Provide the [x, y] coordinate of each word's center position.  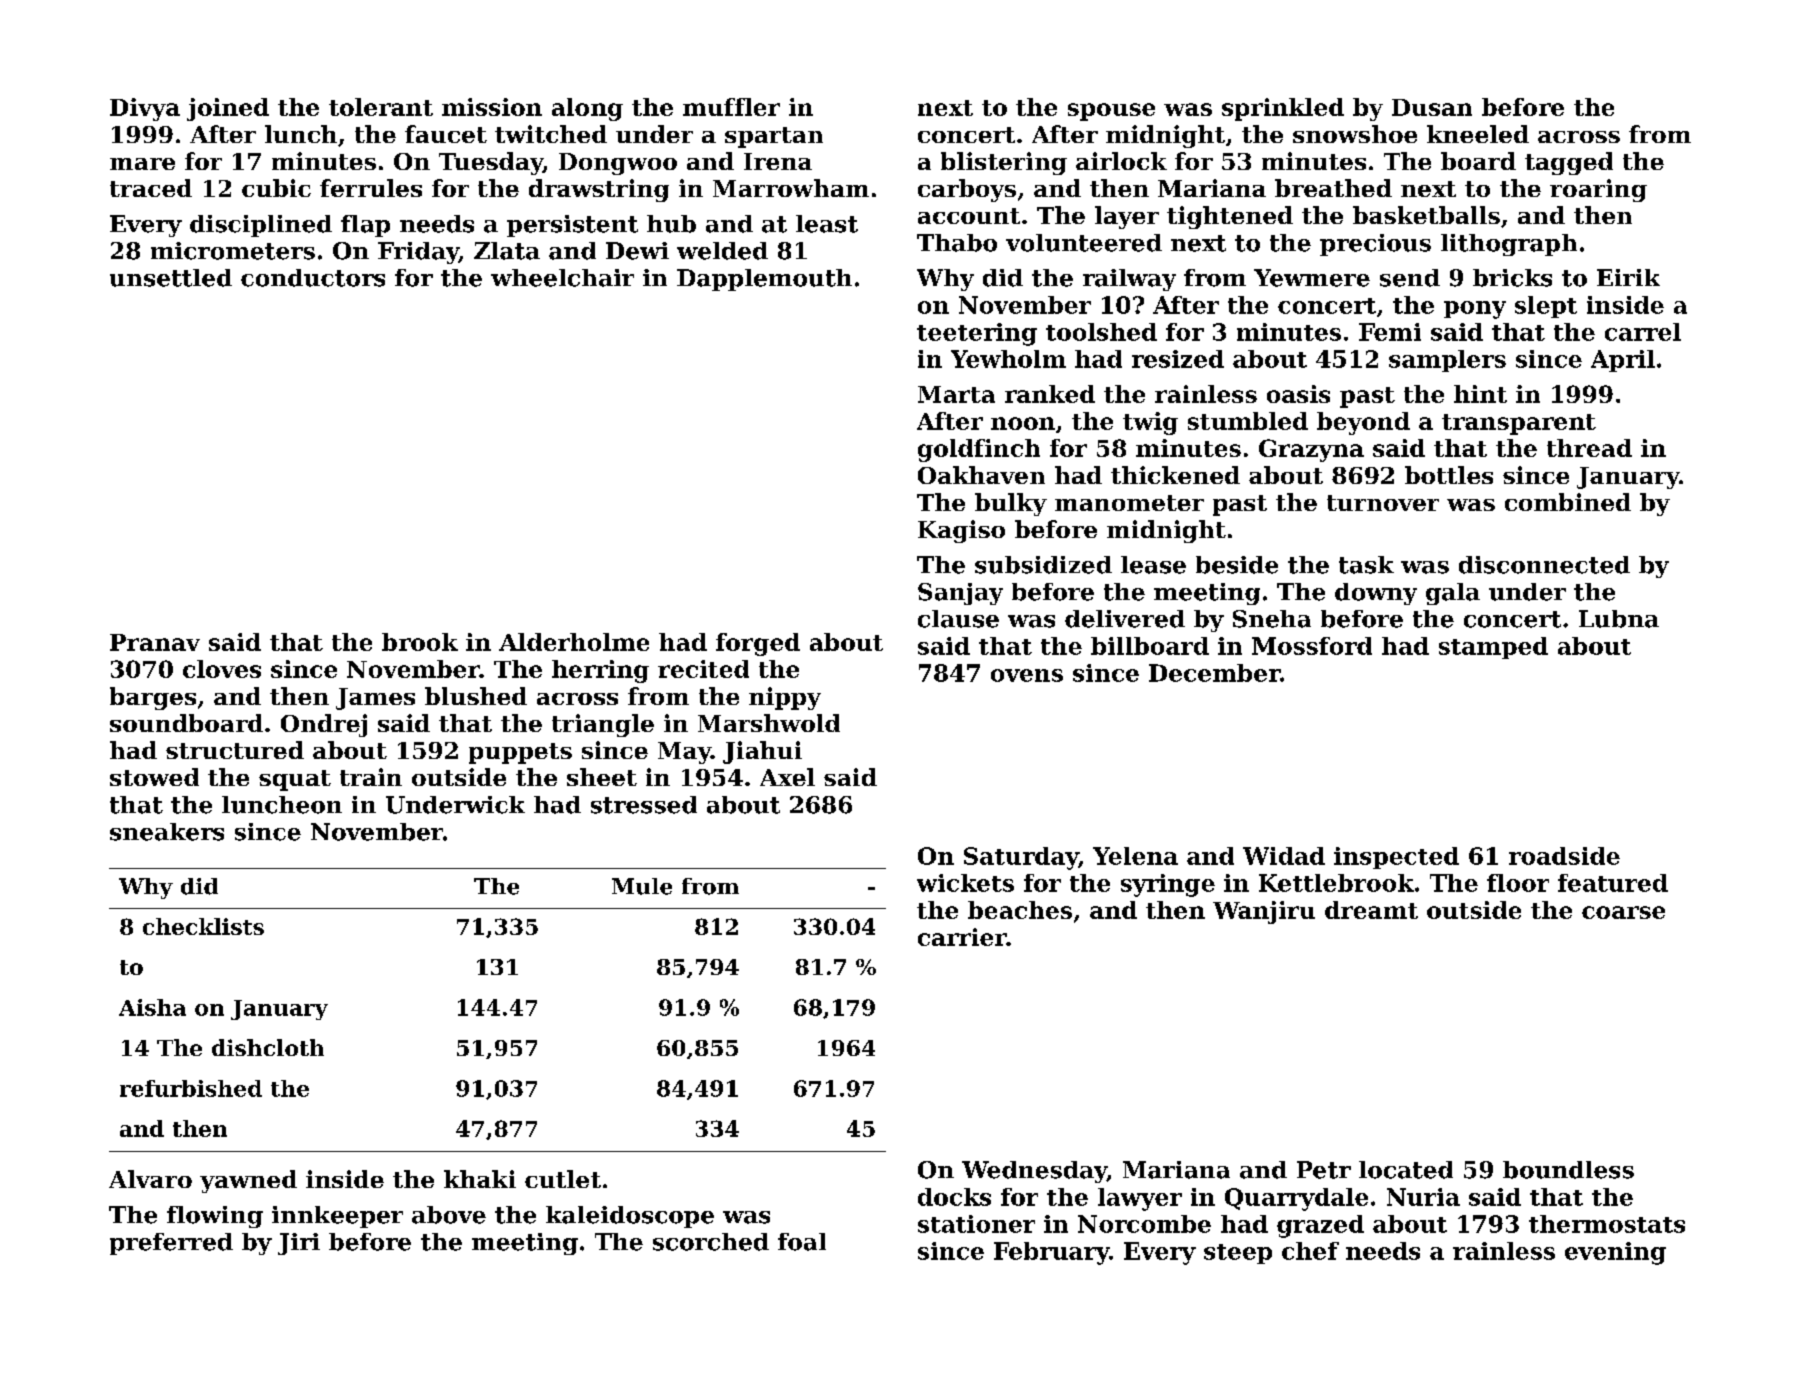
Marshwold [769, 723]
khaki [480, 1179]
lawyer [1140, 1199]
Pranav [155, 642]
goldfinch [979, 450]
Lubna [1619, 619]
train [371, 777]
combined [1568, 502]
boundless [1568, 1170]
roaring [1598, 190]
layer [1127, 217]
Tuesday [491, 163]
